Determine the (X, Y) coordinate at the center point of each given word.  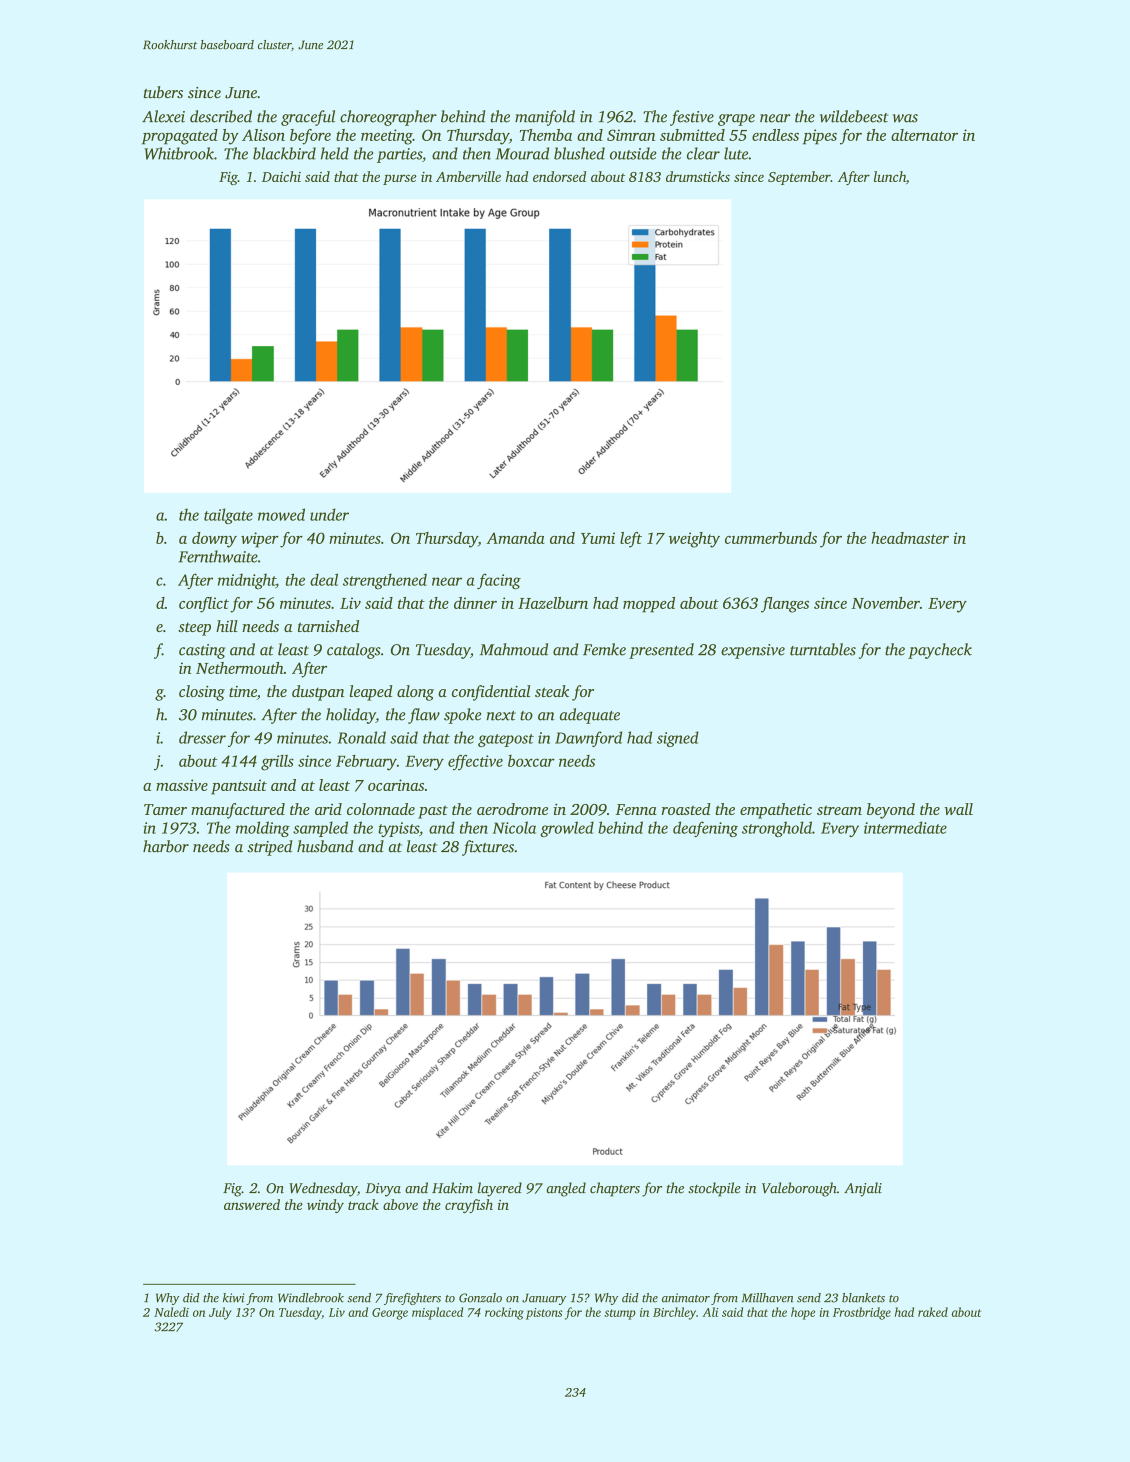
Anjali (863, 1189)
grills (277, 763)
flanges (785, 605)
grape (736, 120)
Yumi (598, 538)
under (329, 514)
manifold (545, 118)
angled (566, 1189)
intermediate (905, 827)
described (221, 116)
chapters (615, 1189)
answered (252, 1204)
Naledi (171, 1312)
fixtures (488, 848)
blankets (863, 1298)
